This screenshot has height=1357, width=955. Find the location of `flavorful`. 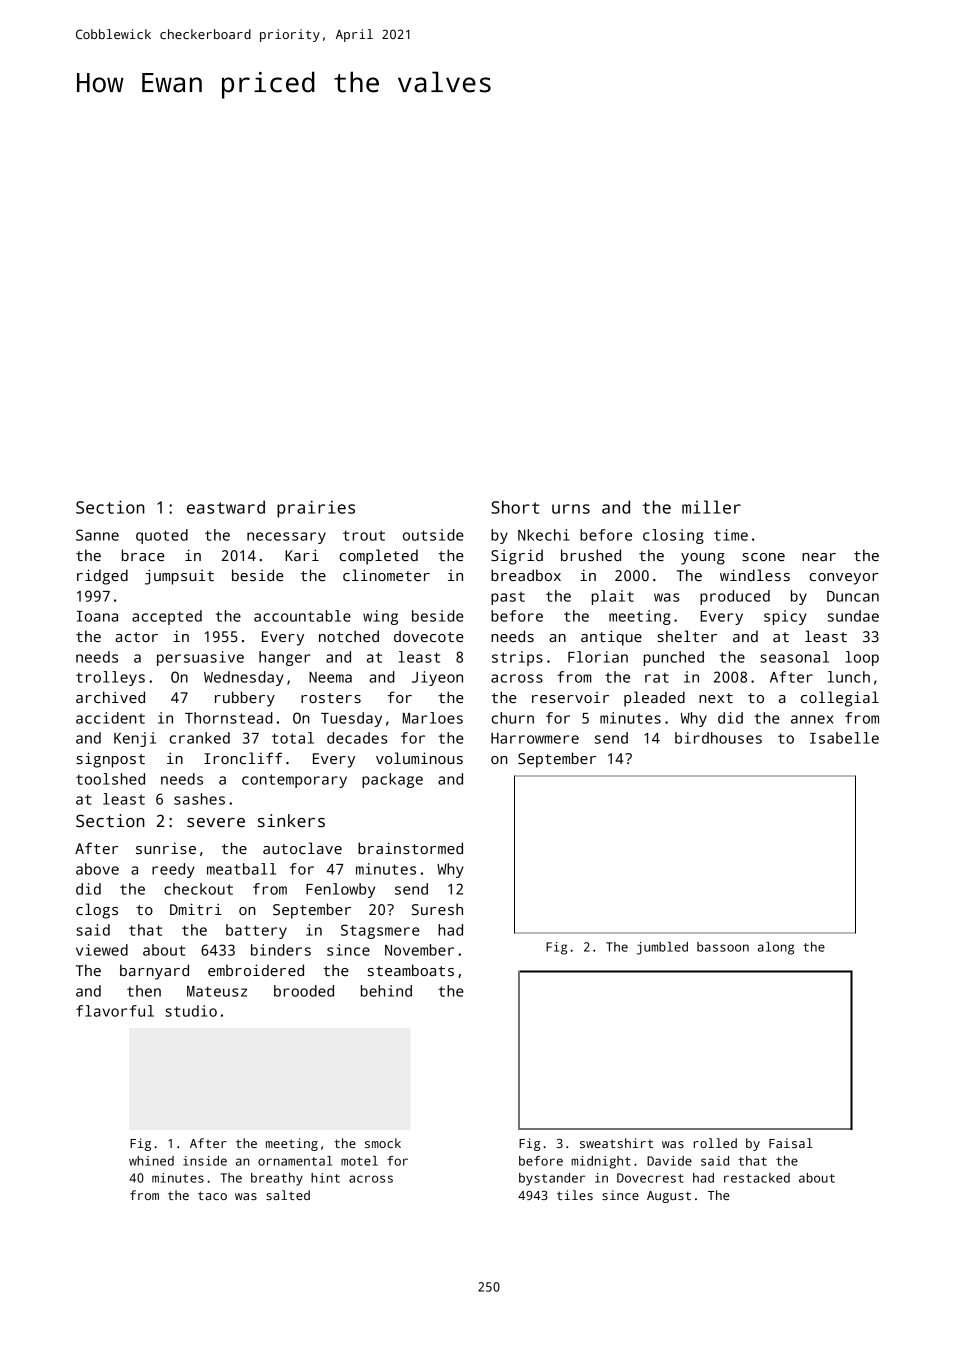

flavorful is located at coordinates (115, 1011).
